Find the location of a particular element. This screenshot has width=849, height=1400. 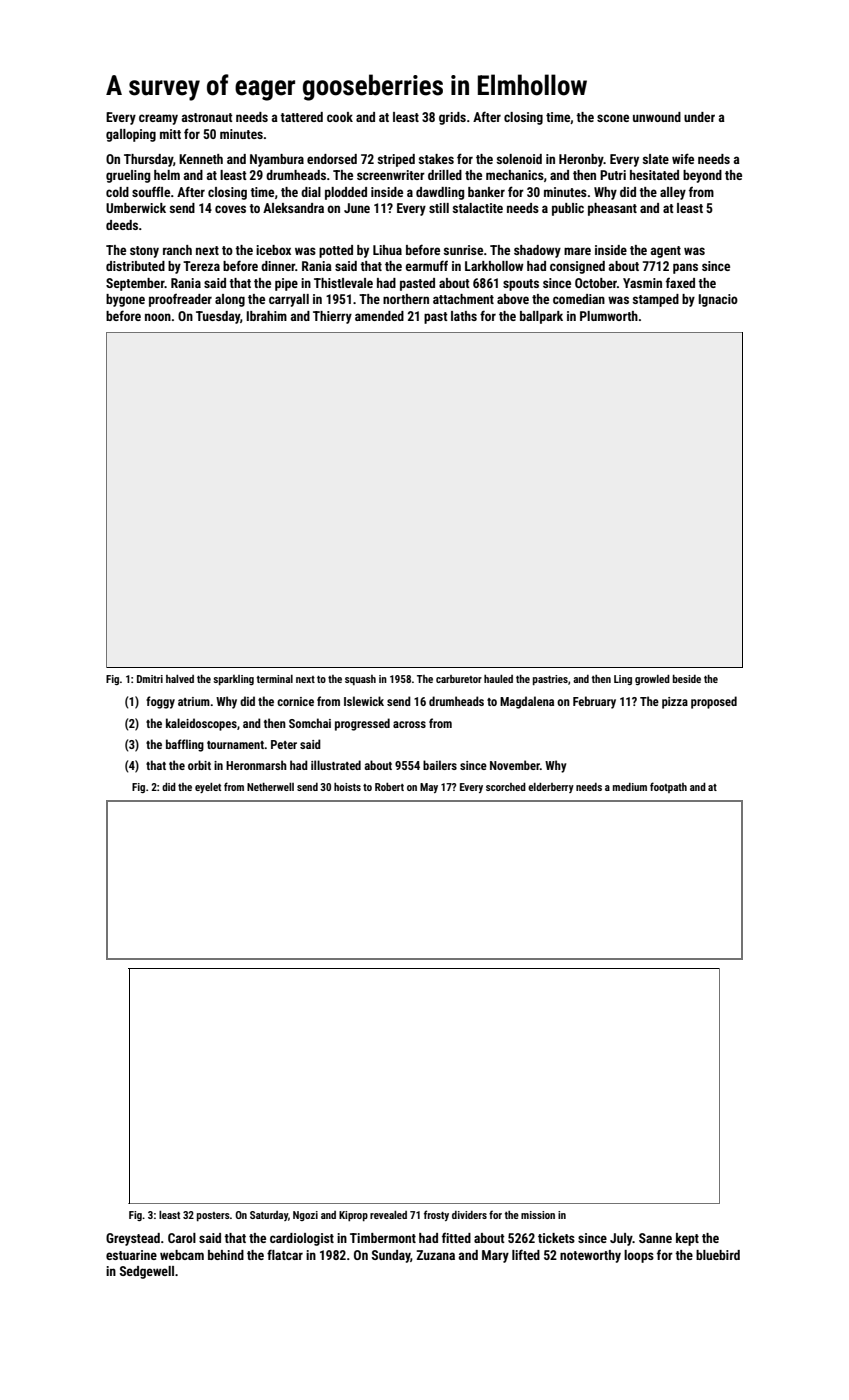

flatcar is located at coordinates (285, 1254).
